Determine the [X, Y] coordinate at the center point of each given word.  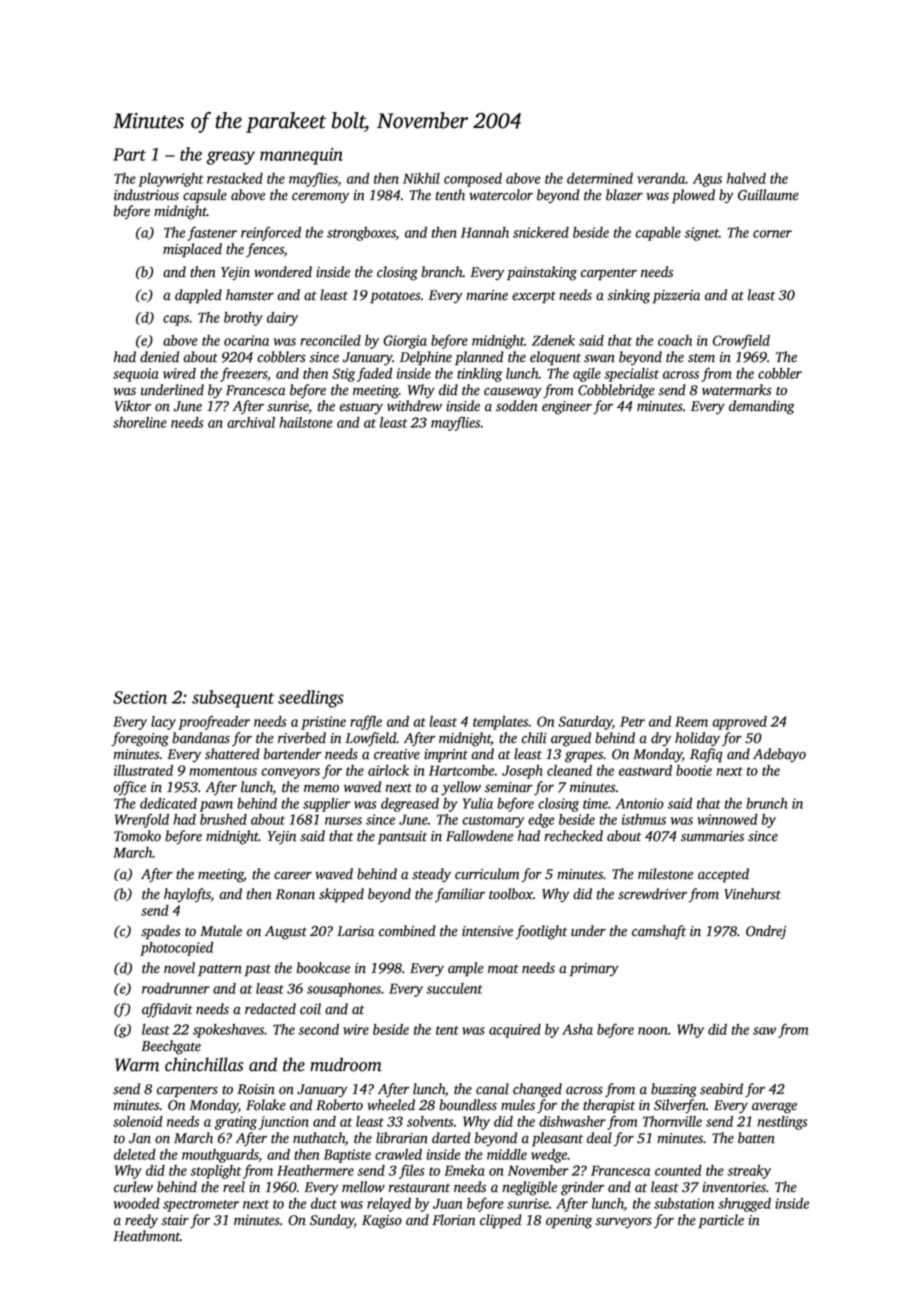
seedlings [311, 699]
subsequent [233, 699]
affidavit [167, 1010]
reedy [141, 1221]
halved [746, 178]
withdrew [414, 406]
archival [251, 422]
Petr [632, 721]
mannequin [301, 156]
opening [569, 1222]
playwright [170, 180]
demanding [762, 407]
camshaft [659, 932]
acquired [515, 1031]
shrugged [744, 1205]
